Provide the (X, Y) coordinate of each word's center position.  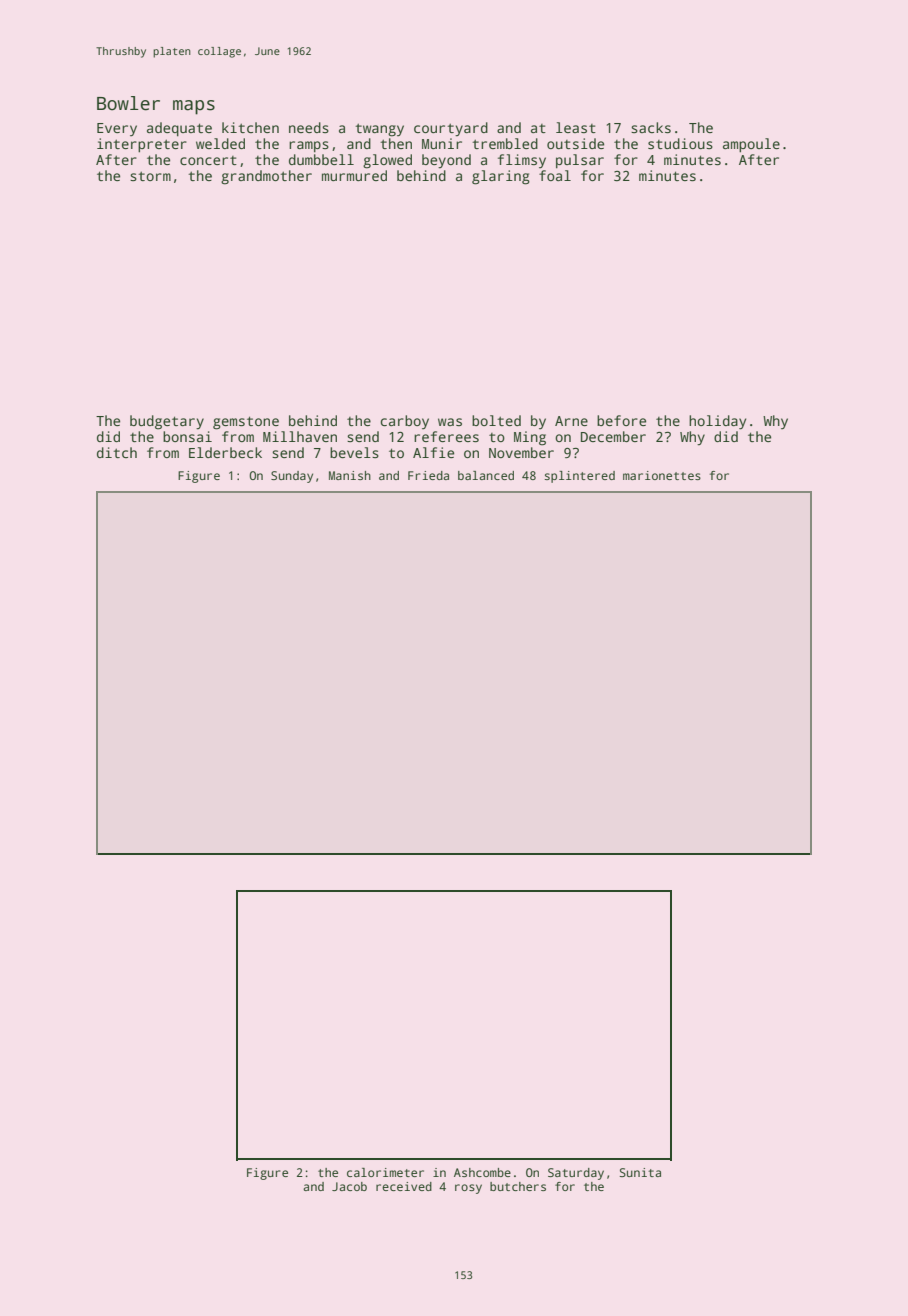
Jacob (349, 1186)
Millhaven (300, 436)
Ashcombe (482, 1172)
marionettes (662, 475)
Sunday (292, 477)
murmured (354, 175)
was (450, 422)
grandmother (266, 177)
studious (680, 143)
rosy (468, 1189)
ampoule (751, 145)
